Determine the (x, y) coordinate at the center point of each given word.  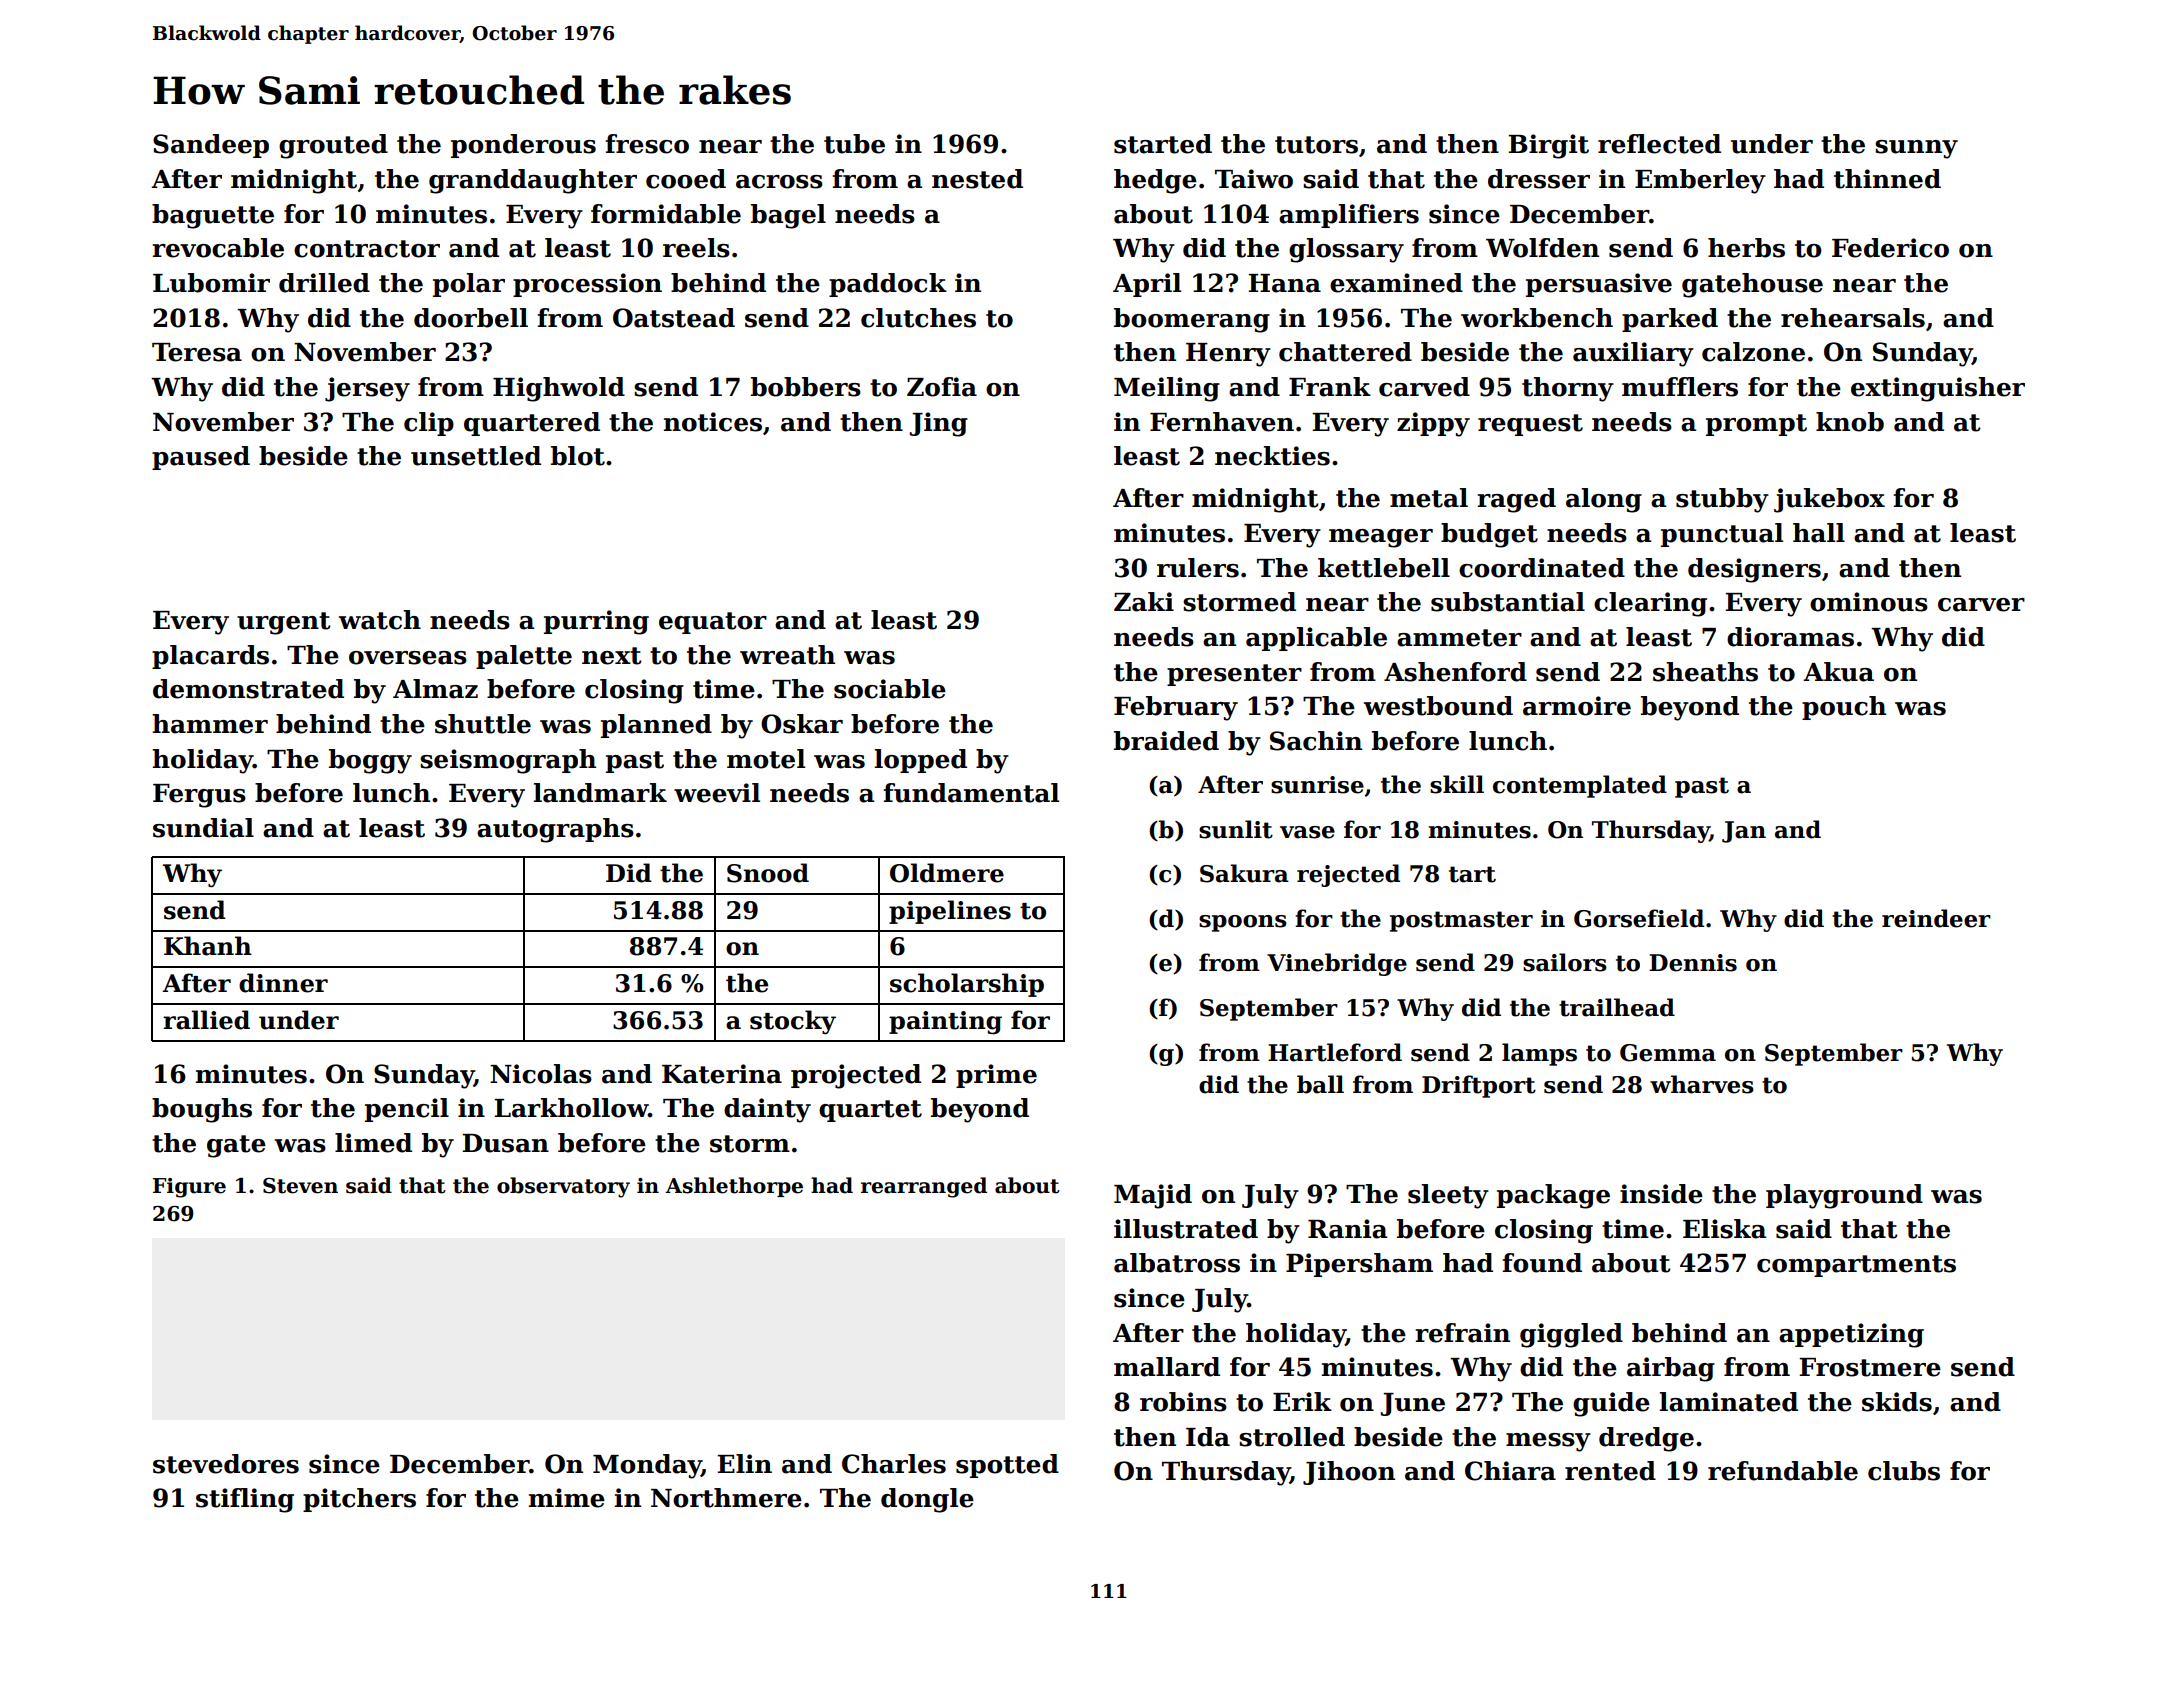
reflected (1659, 144)
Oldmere (947, 873)
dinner (283, 983)
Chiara (1510, 1471)
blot (578, 456)
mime (567, 1498)
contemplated (1580, 786)
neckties (1272, 456)
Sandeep (211, 146)
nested (977, 179)
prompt (1756, 425)
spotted (1007, 1466)
